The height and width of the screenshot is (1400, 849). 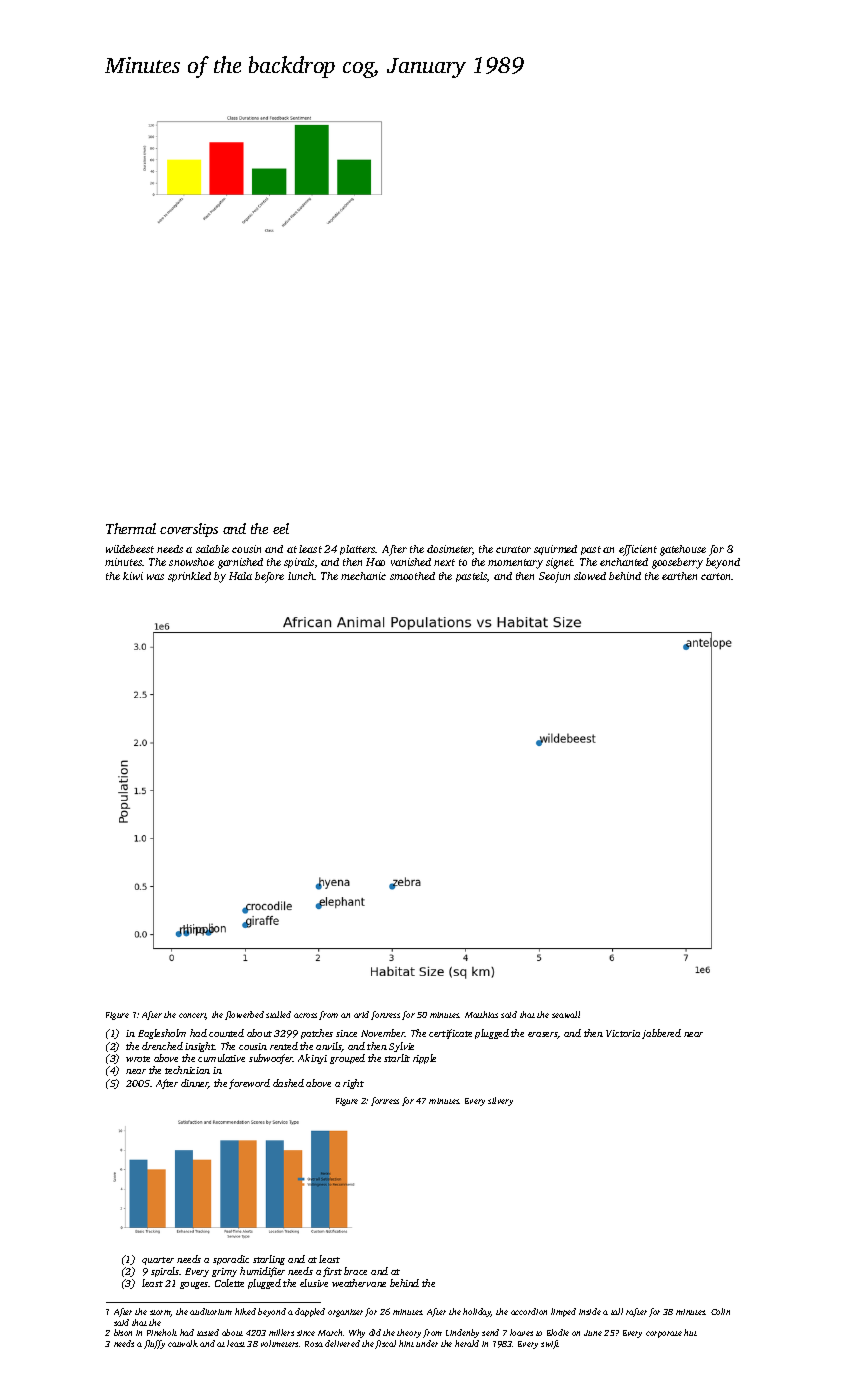 What do you see at coordinates (269, 1260) in the screenshot?
I see `starling` at bounding box center [269, 1260].
